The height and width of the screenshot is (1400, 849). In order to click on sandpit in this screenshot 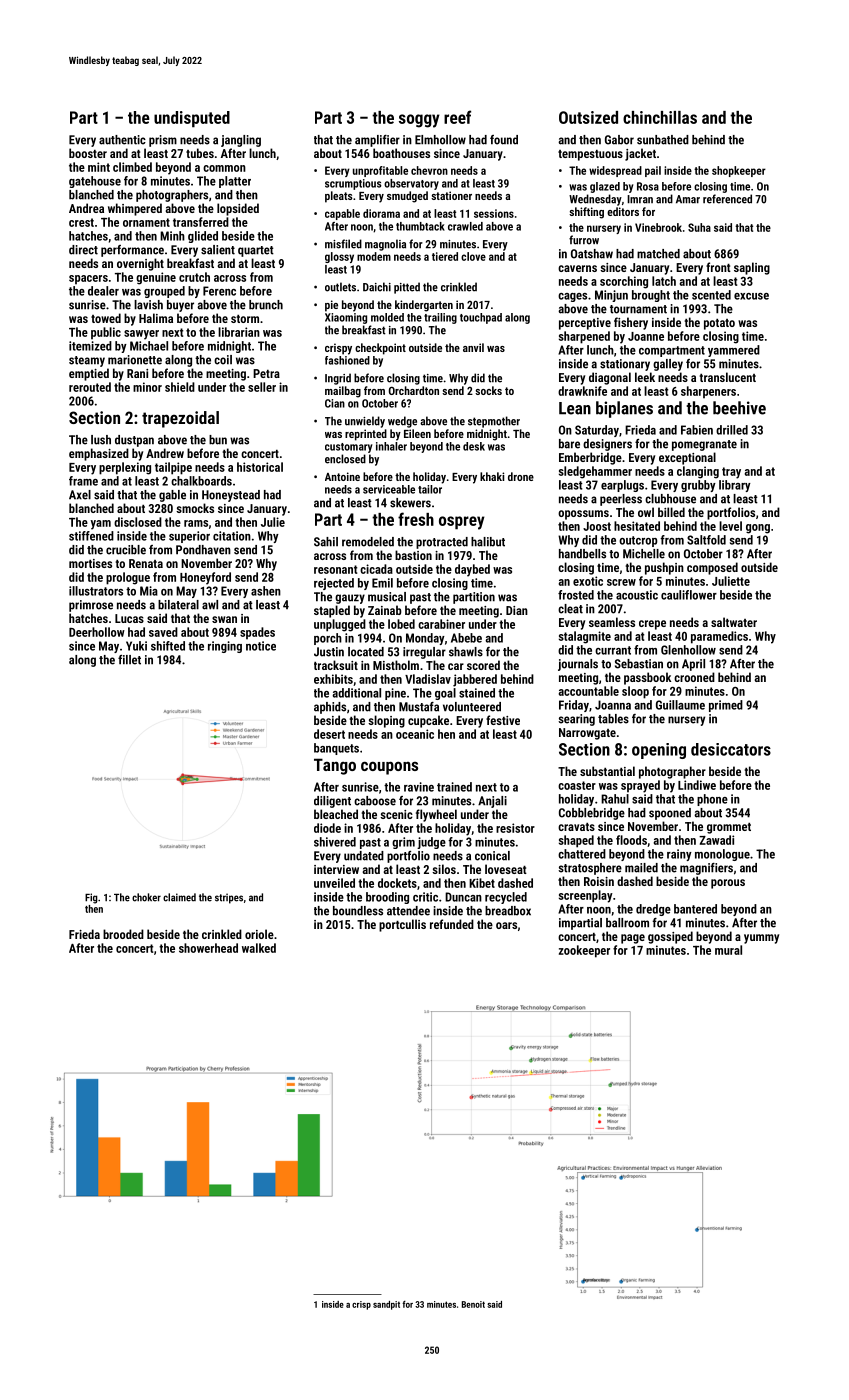, I will do `click(386, 1305)`.
